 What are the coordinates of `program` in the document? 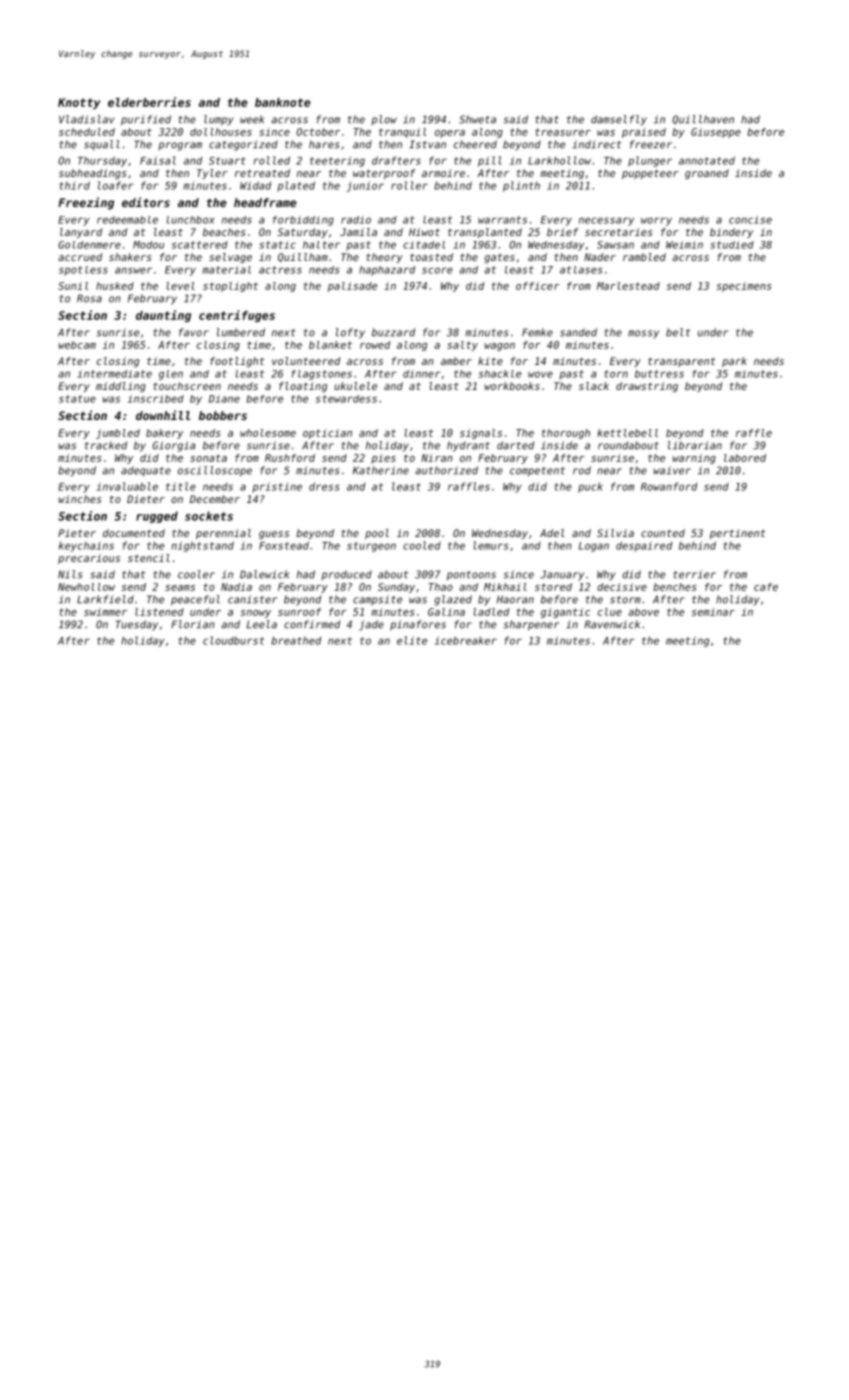 It's located at (180, 146).
